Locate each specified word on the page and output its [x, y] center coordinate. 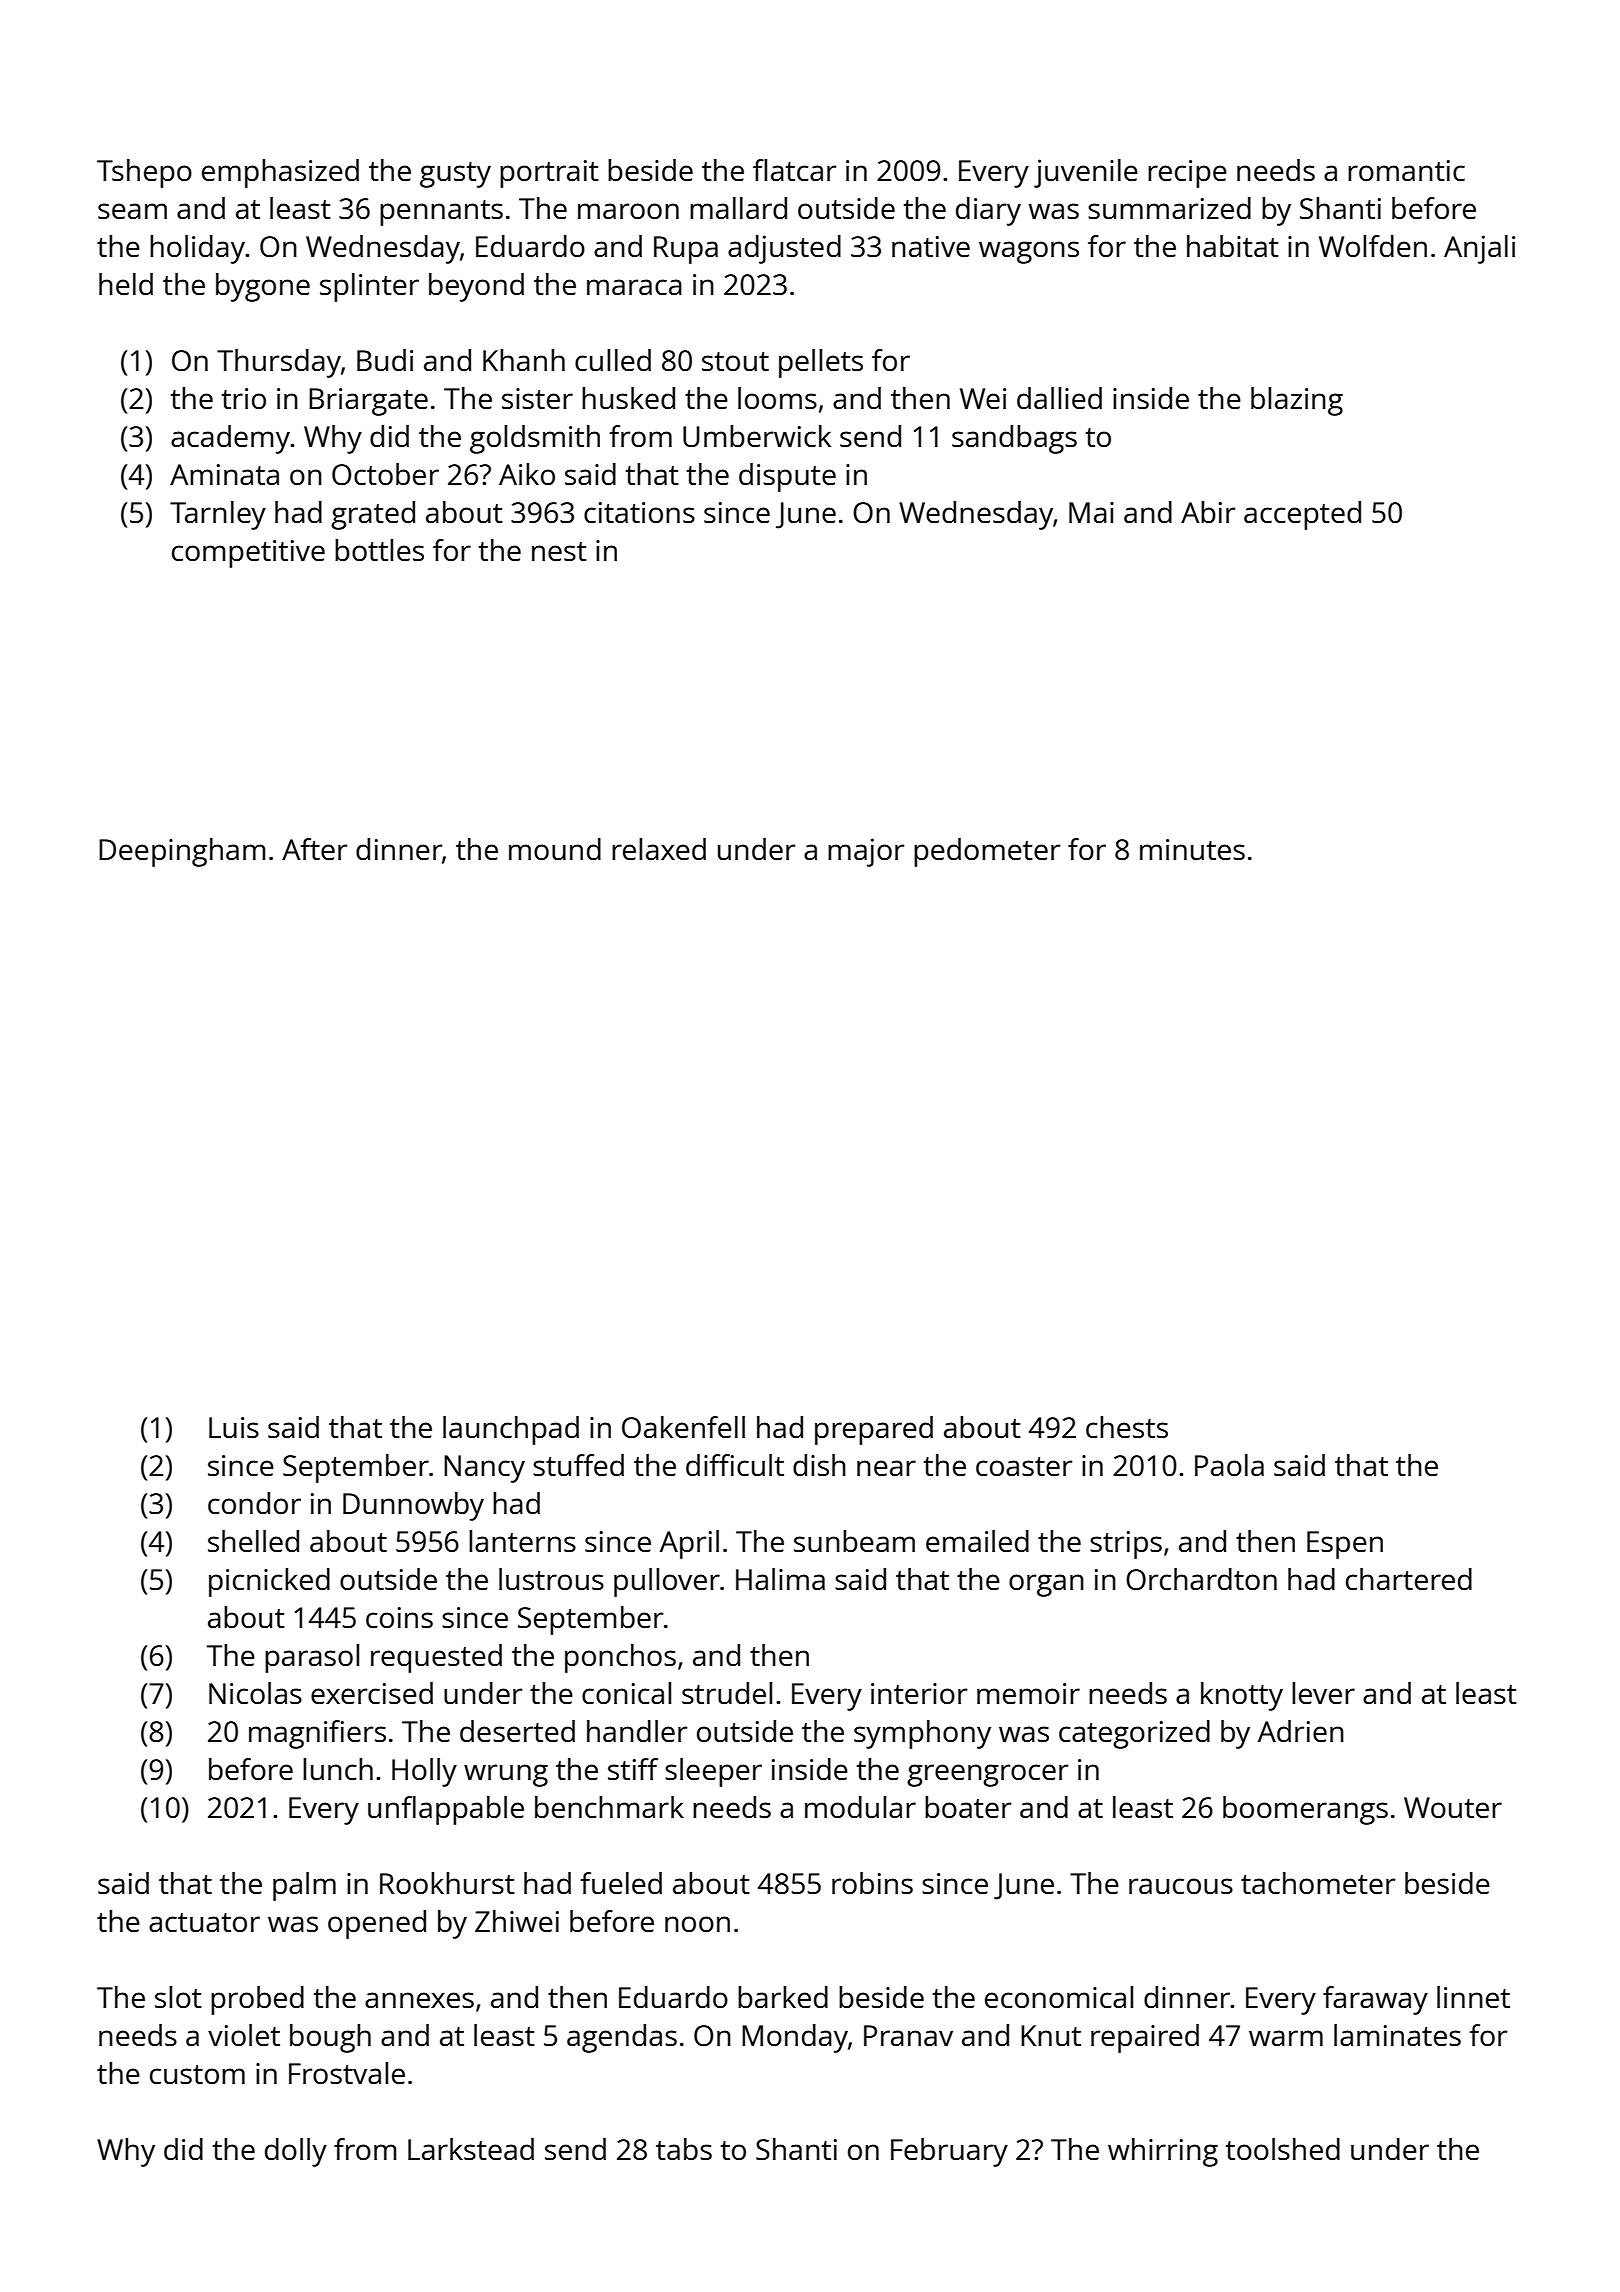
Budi [385, 360]
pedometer [987, 852]
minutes [1192, 849]
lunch [338, 1769]
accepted [1302, 515]
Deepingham [182, 852]
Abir [1208, 512]
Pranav [908, 2035]
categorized [1134, 1734]
